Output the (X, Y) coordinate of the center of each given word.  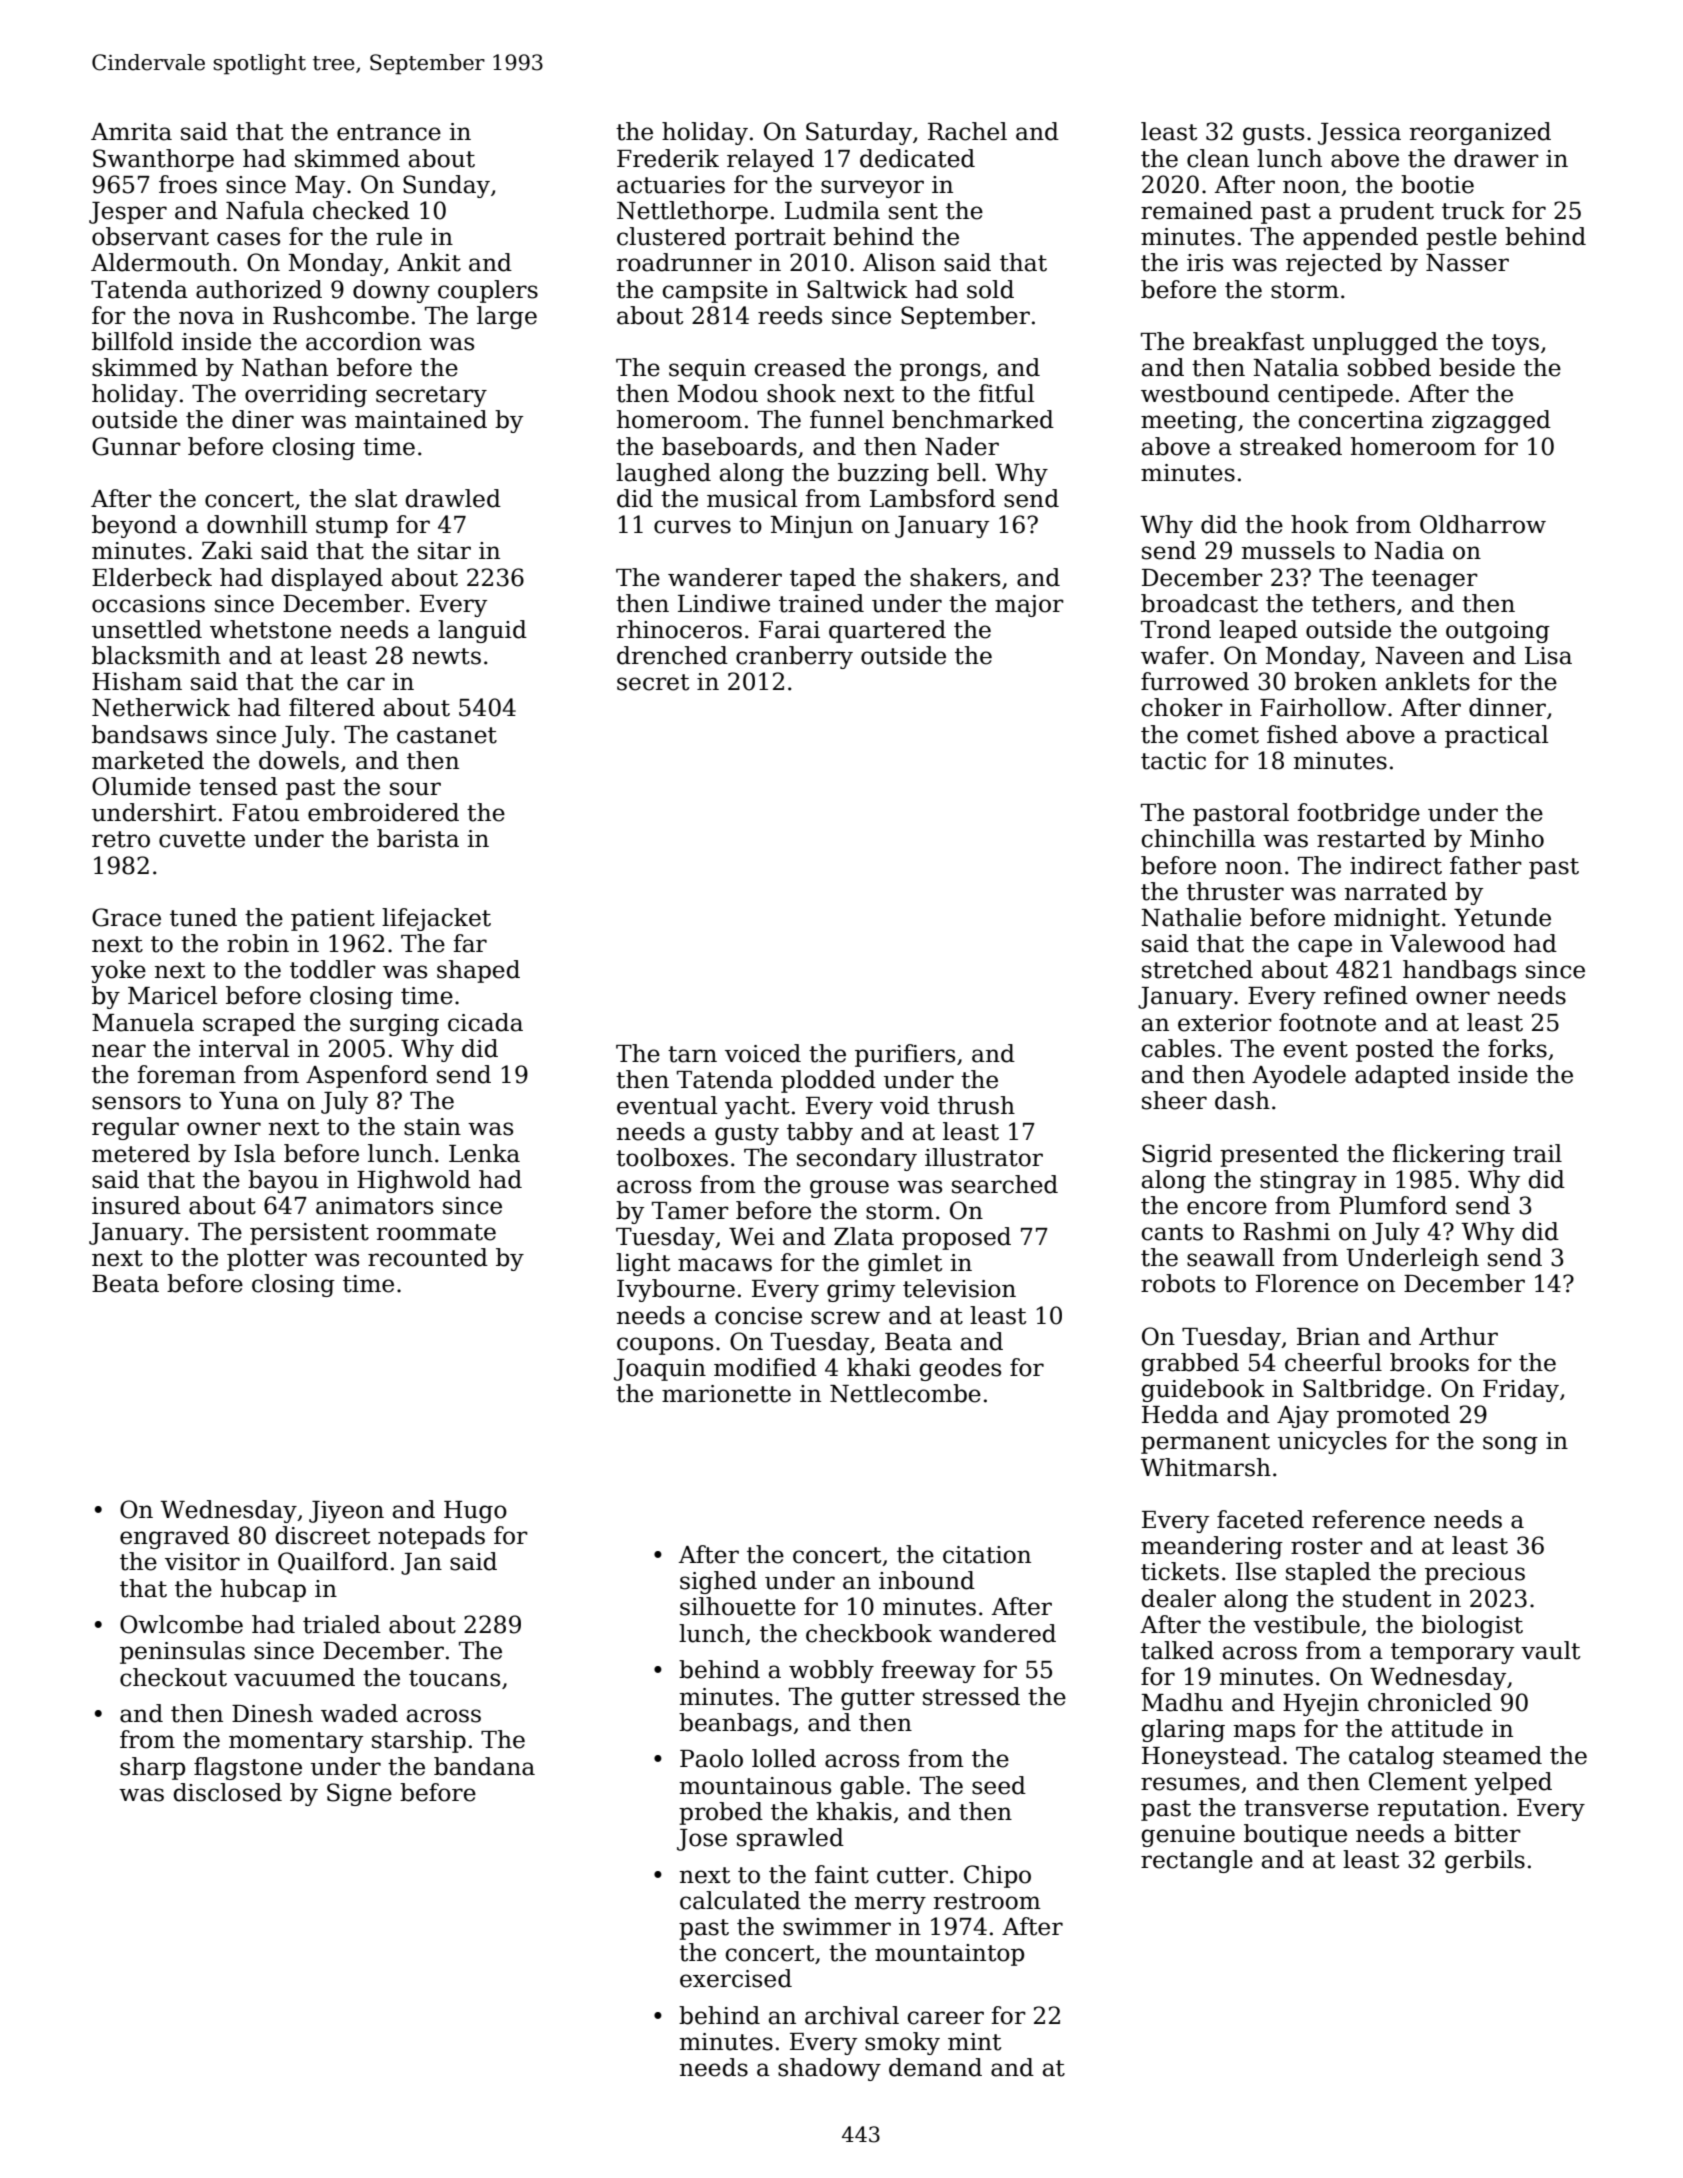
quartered (887, 631)
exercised (736, 1978)
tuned (203, 917)
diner (263, 419)
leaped (1258, 631)
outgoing (1498, 632)
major (1029, 606)
